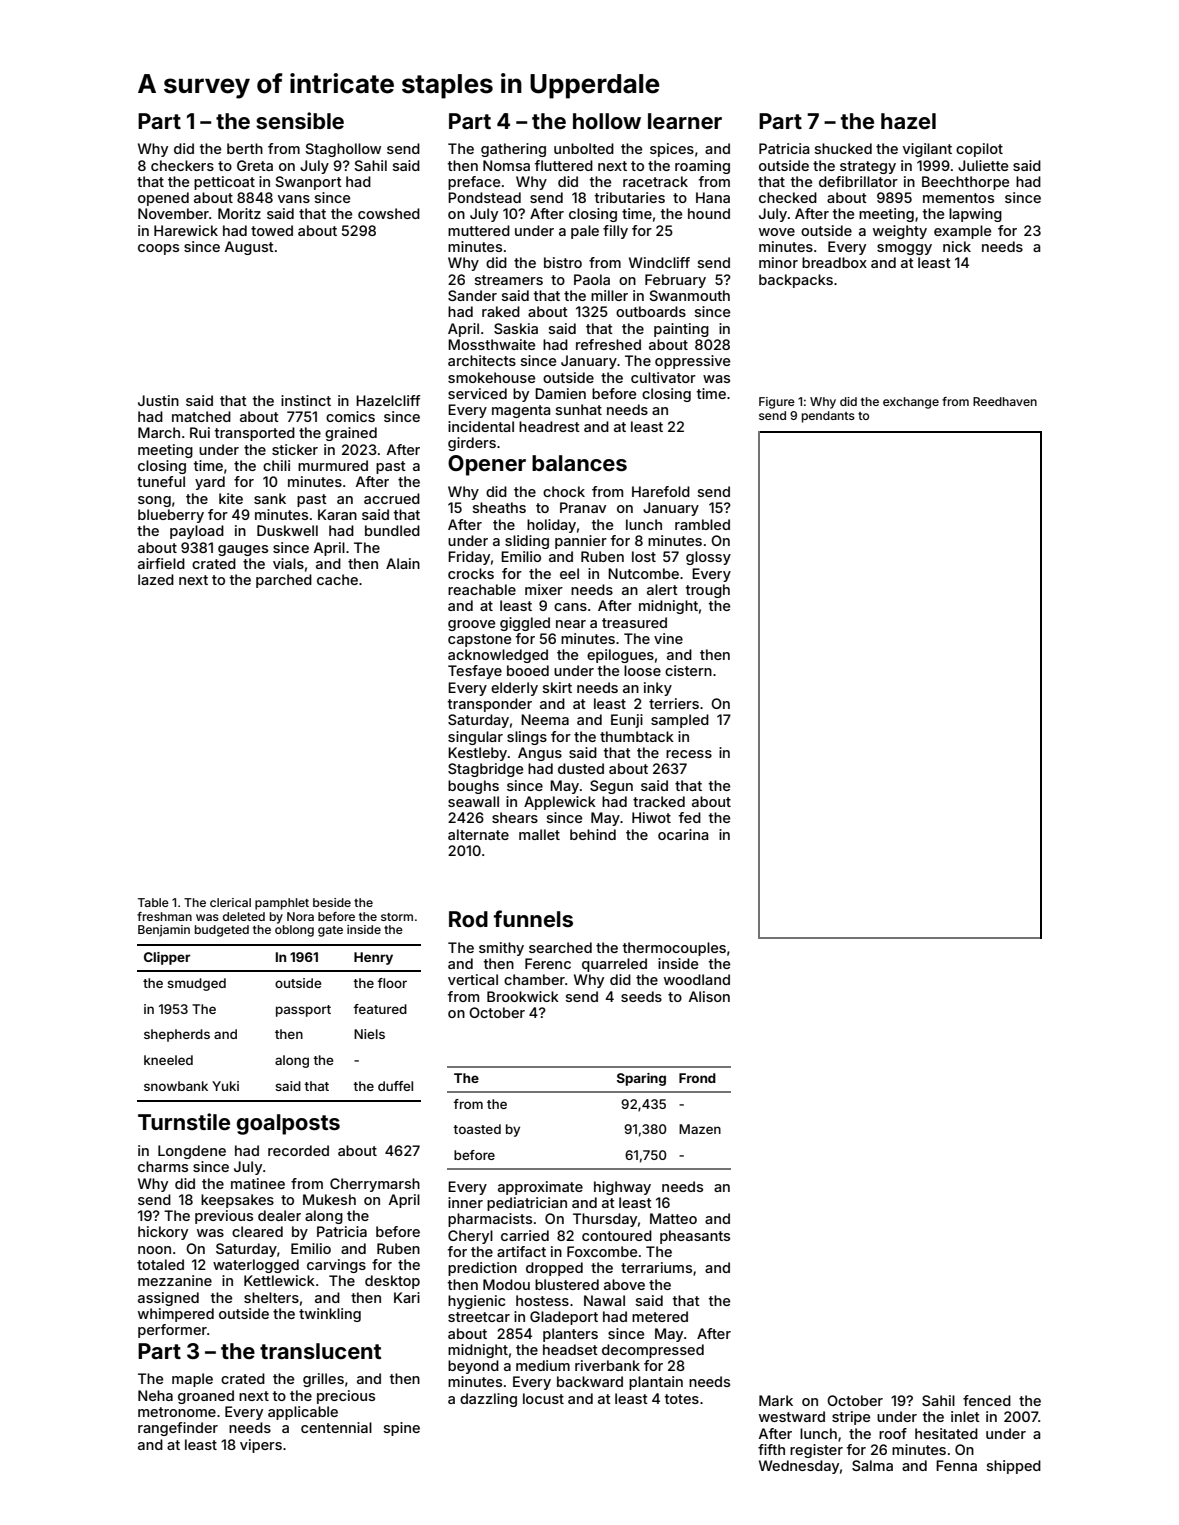  I want to click on locust, so click(543, 1398).
